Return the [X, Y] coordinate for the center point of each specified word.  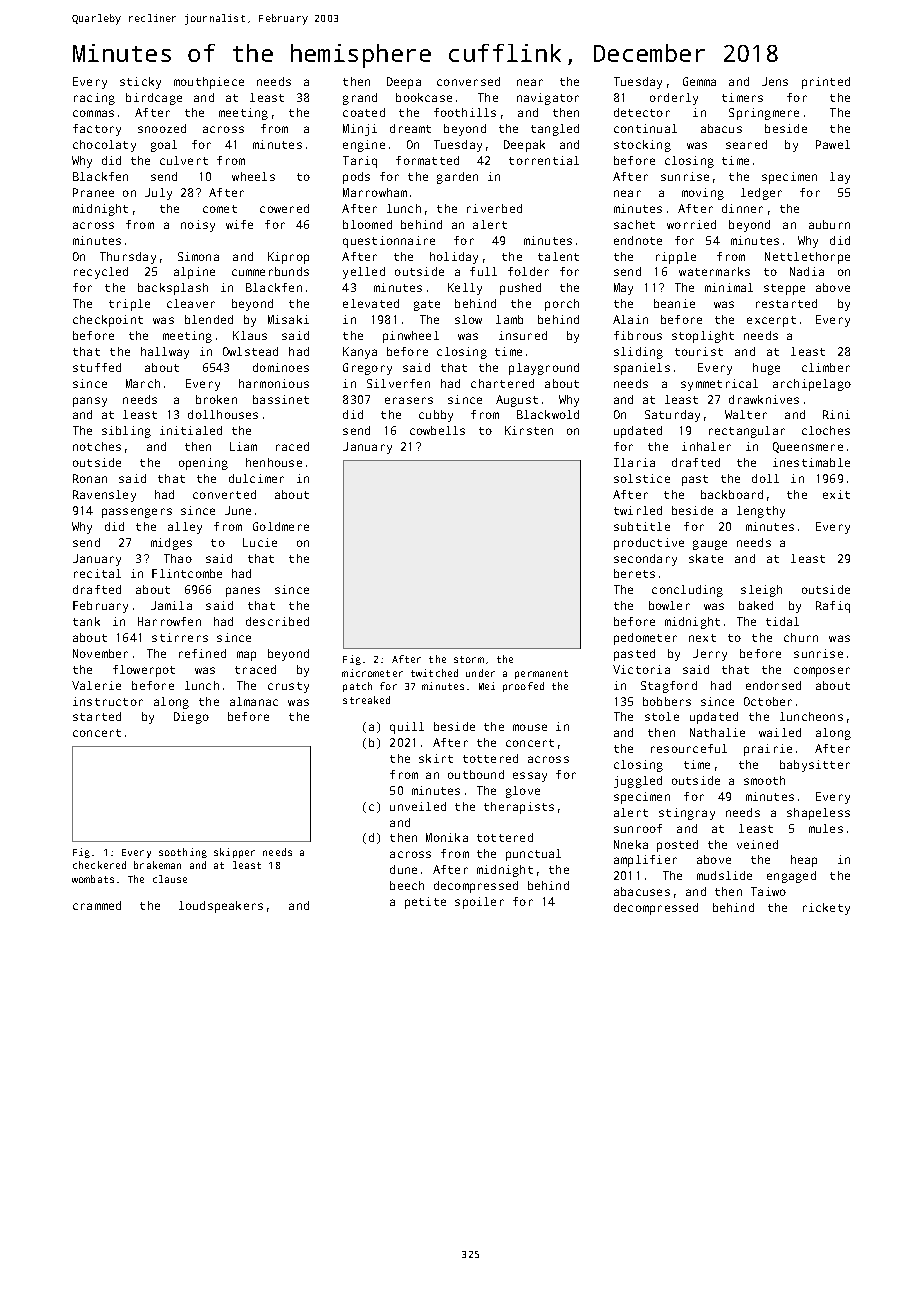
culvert [184, 160]
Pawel [833, 144]
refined [202, 653]
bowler [669, 605]
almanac [254, 701]
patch [357, 687]
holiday [454, 258]
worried [691, 224]
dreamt [410, 128]
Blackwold [548, 414]
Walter [746, 414]
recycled [101, 273]
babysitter [815, 766]
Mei [487, 686]
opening [203, 464]
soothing [183, 853]
